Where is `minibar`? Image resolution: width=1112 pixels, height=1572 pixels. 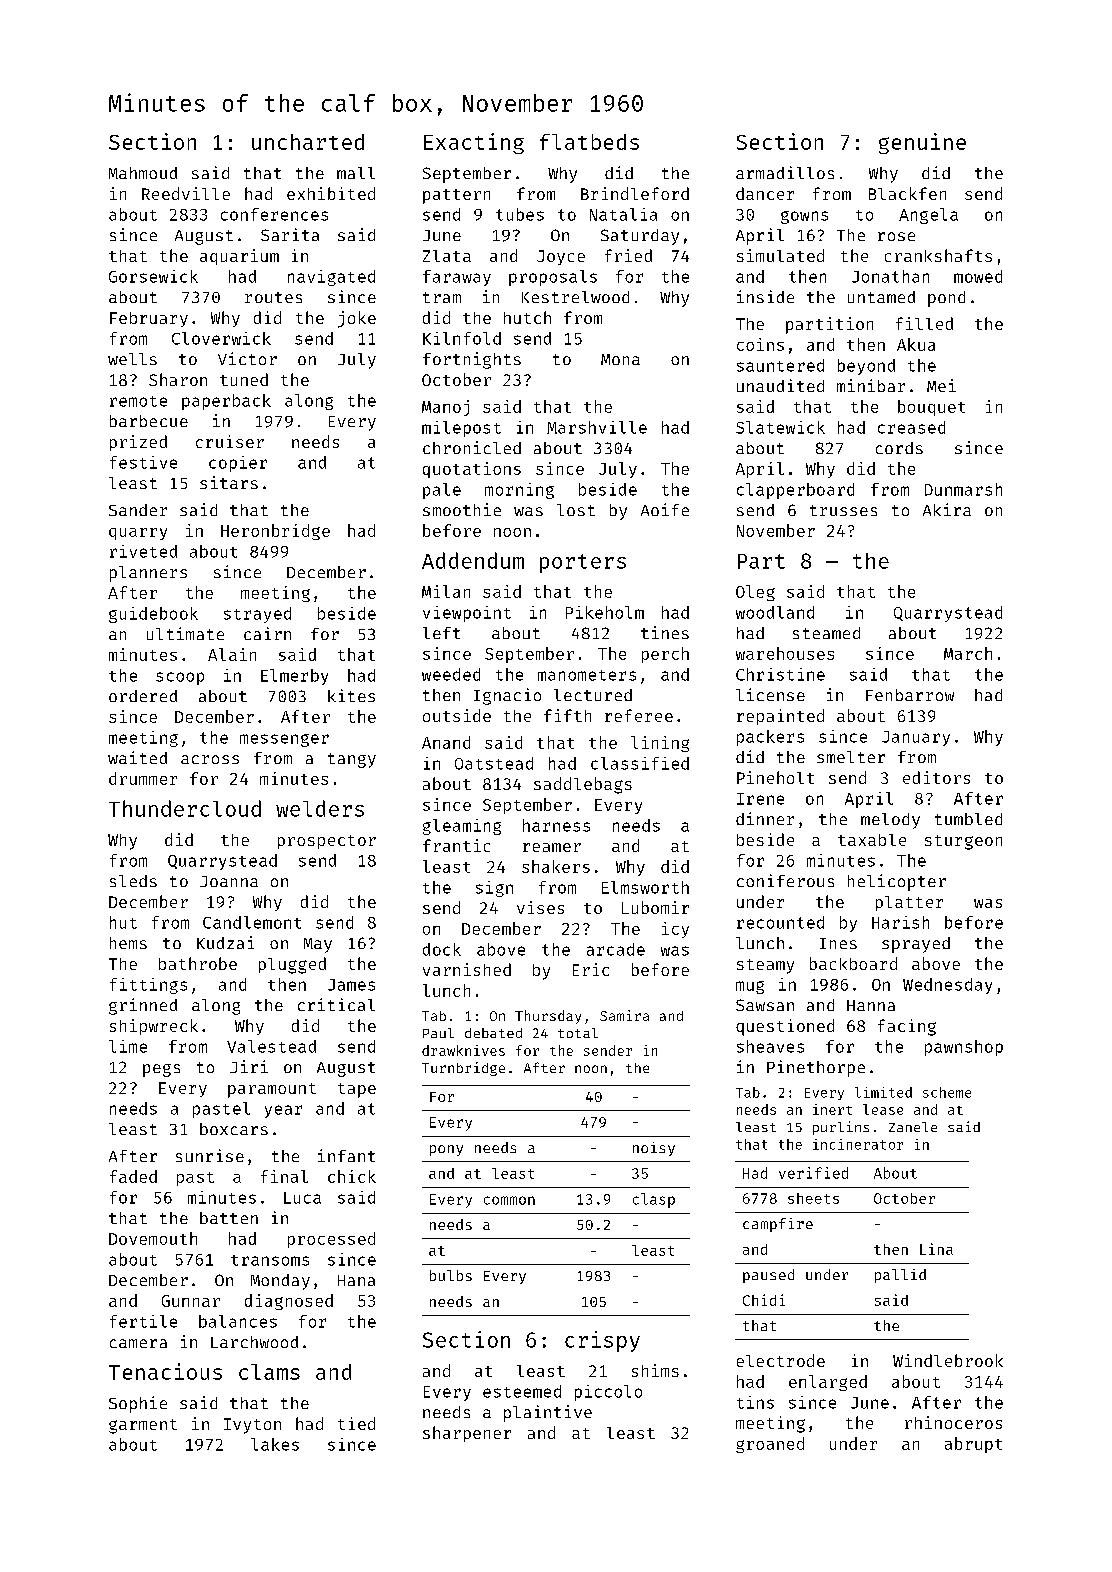 minibar is located at coordinates (871, 385).
